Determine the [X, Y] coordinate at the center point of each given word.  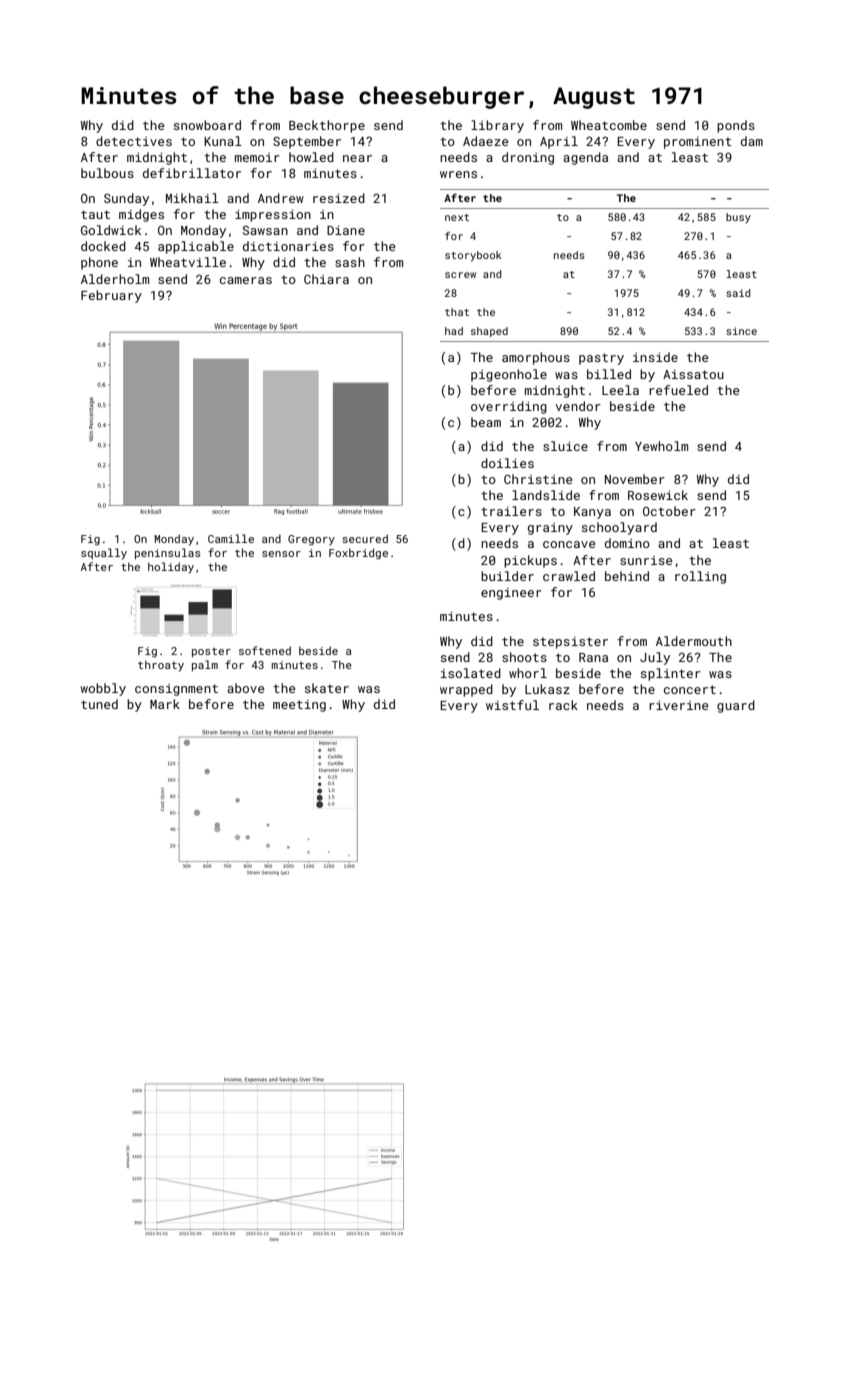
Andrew [281, 198]
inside [655, 357]
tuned [99, 704]
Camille [231, 538]
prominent [698, 143]
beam [486, 422]
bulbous [107, 173]
